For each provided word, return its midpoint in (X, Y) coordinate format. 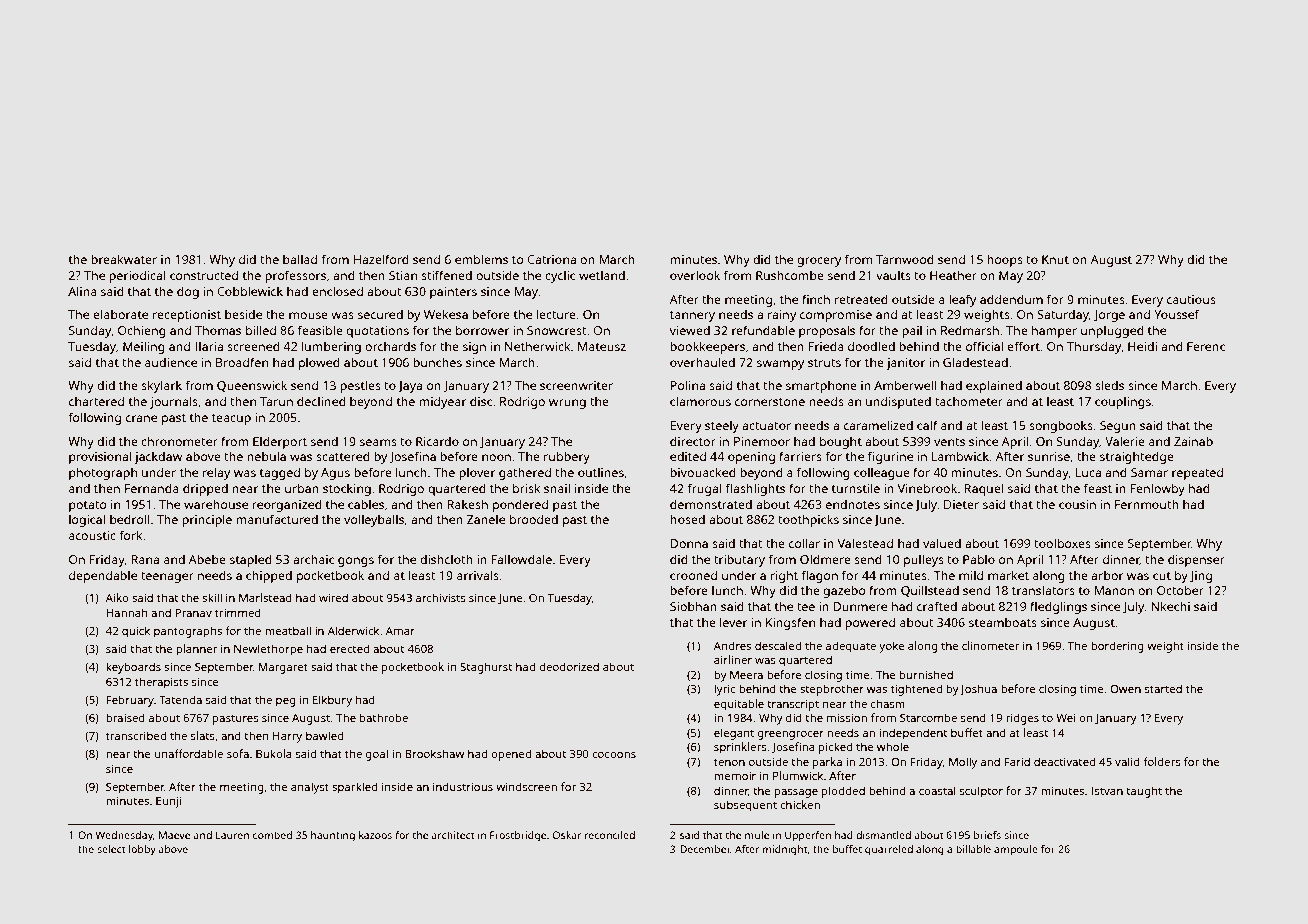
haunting (333, 836)
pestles (360, 386)
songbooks (1061, 426)
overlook (695, 275)
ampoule (1016, 850)
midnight (785, 850)
